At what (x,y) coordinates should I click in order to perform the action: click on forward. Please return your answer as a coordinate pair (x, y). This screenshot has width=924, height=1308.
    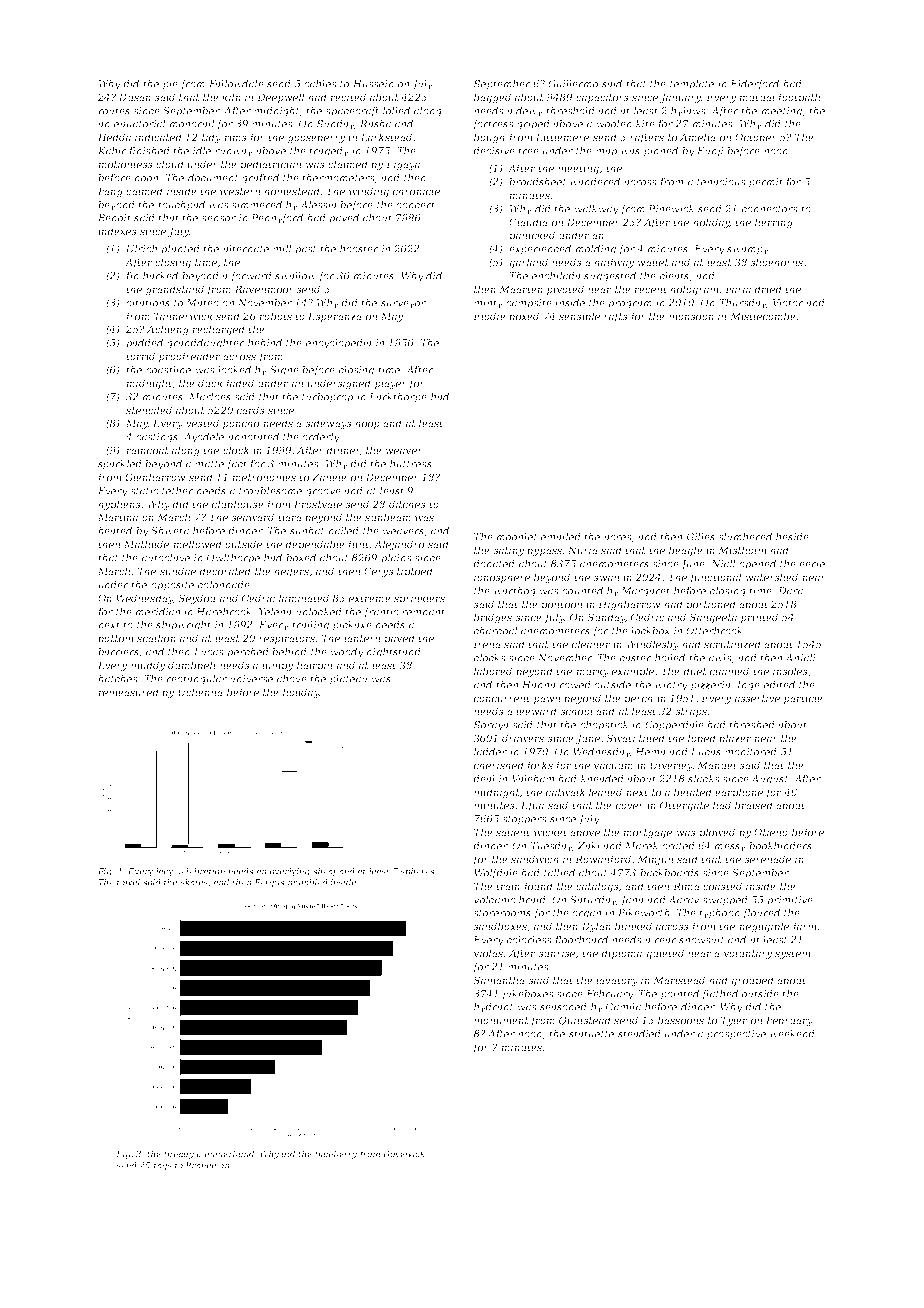
    Looking at the image, I should click on (251, 277).
